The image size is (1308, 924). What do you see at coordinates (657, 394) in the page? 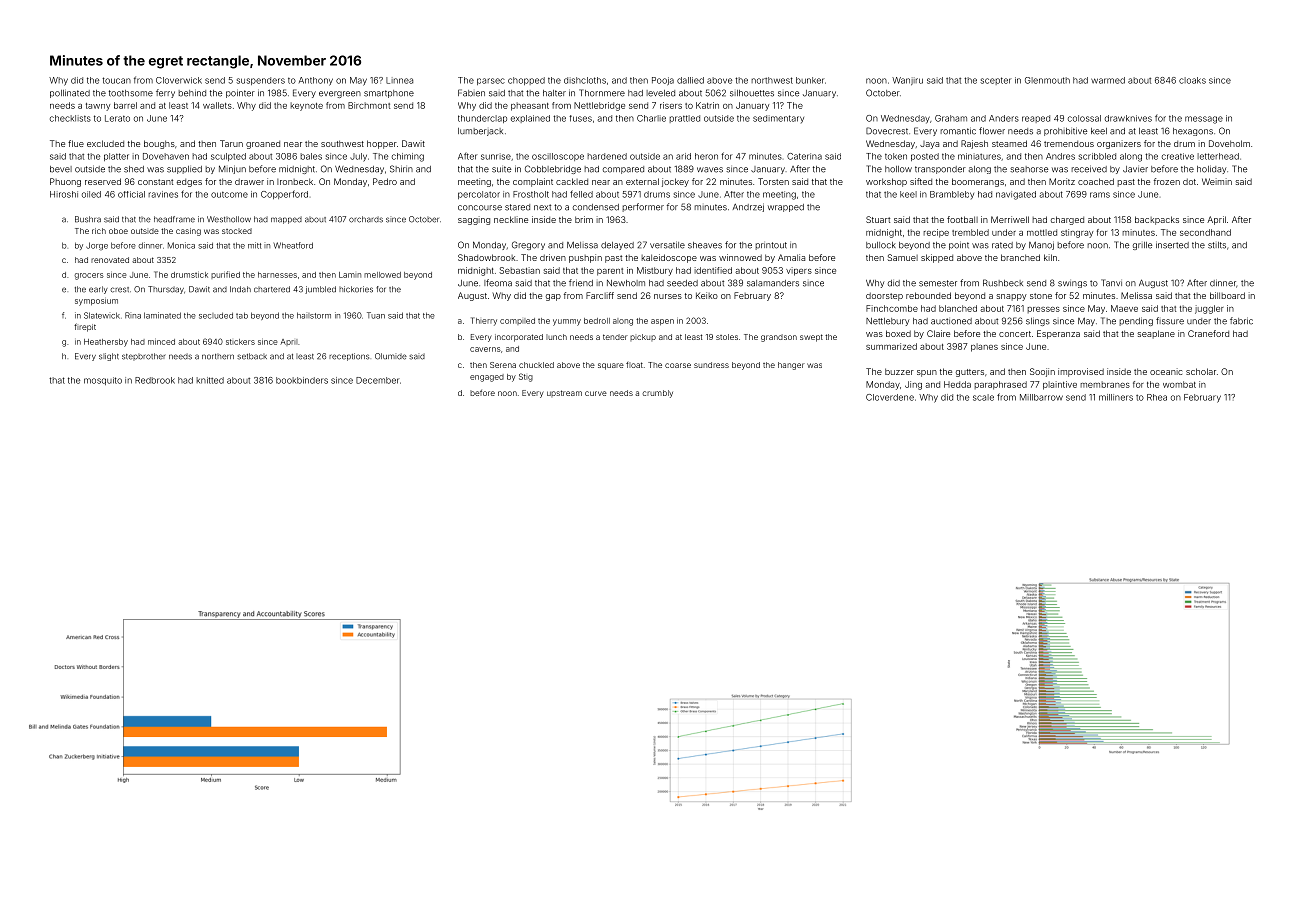
I see `crumbly` at bounding box center [657, 394].
